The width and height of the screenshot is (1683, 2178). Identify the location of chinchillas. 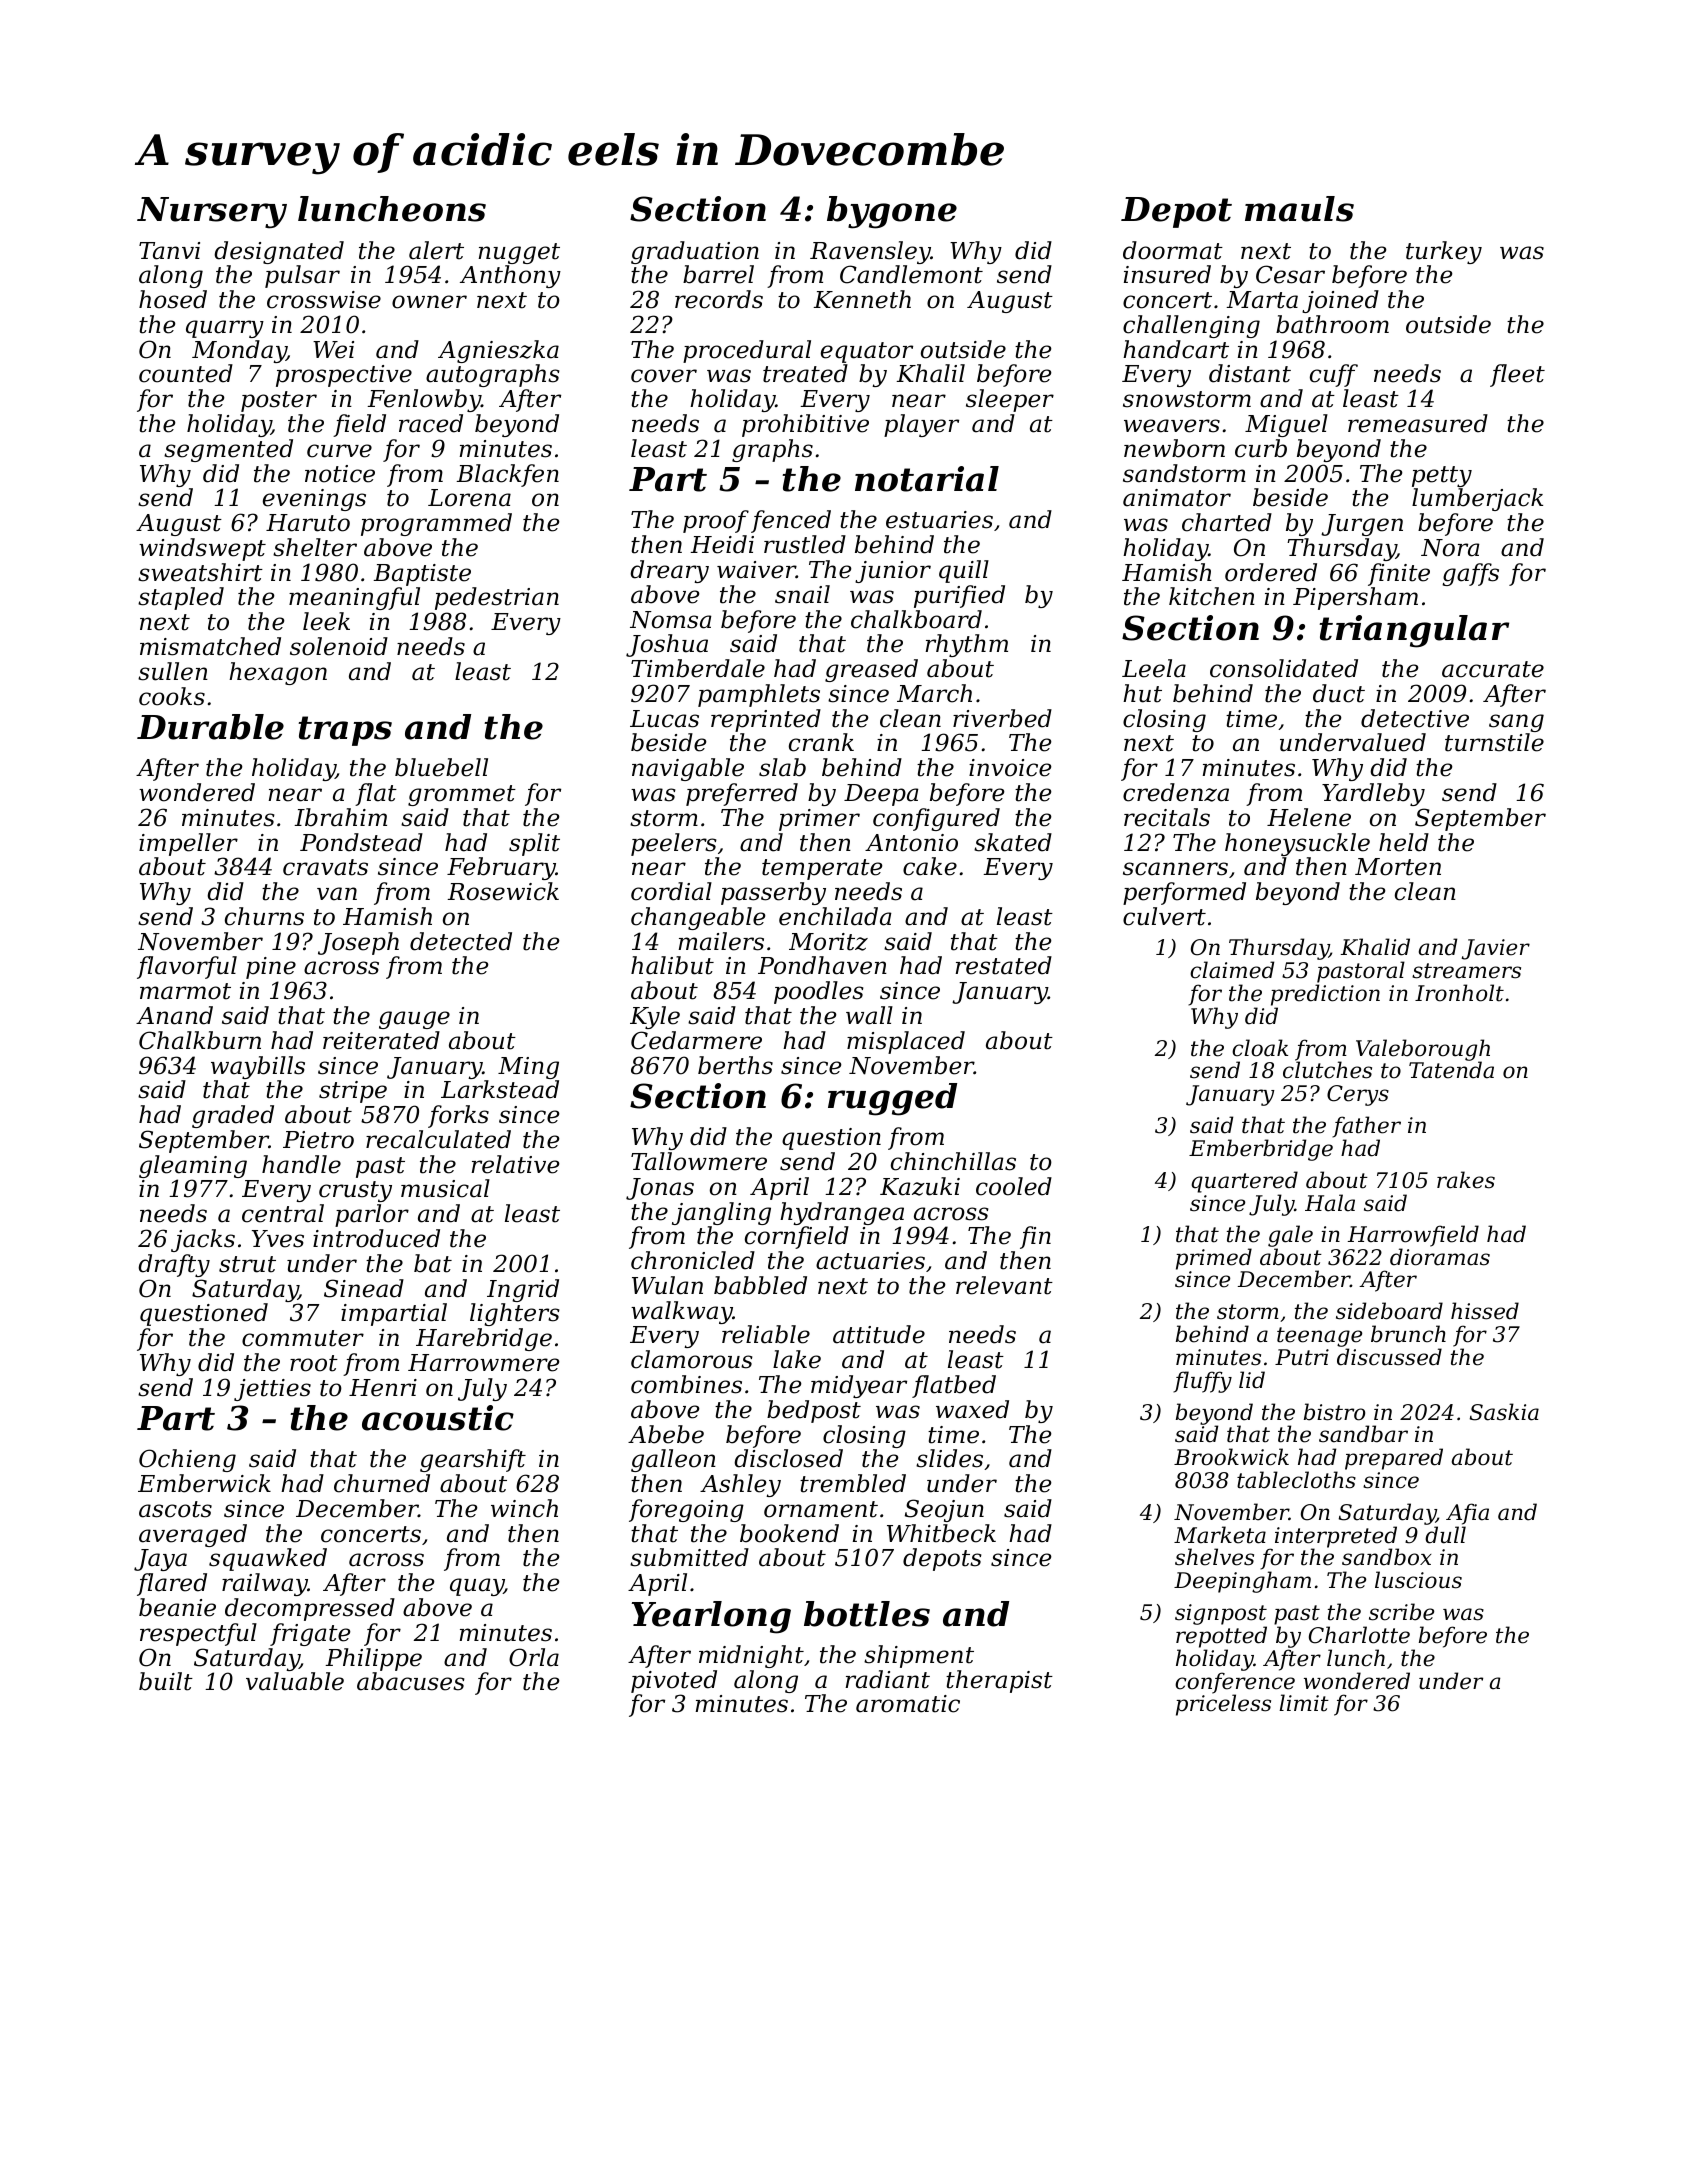
(953, 1161).
